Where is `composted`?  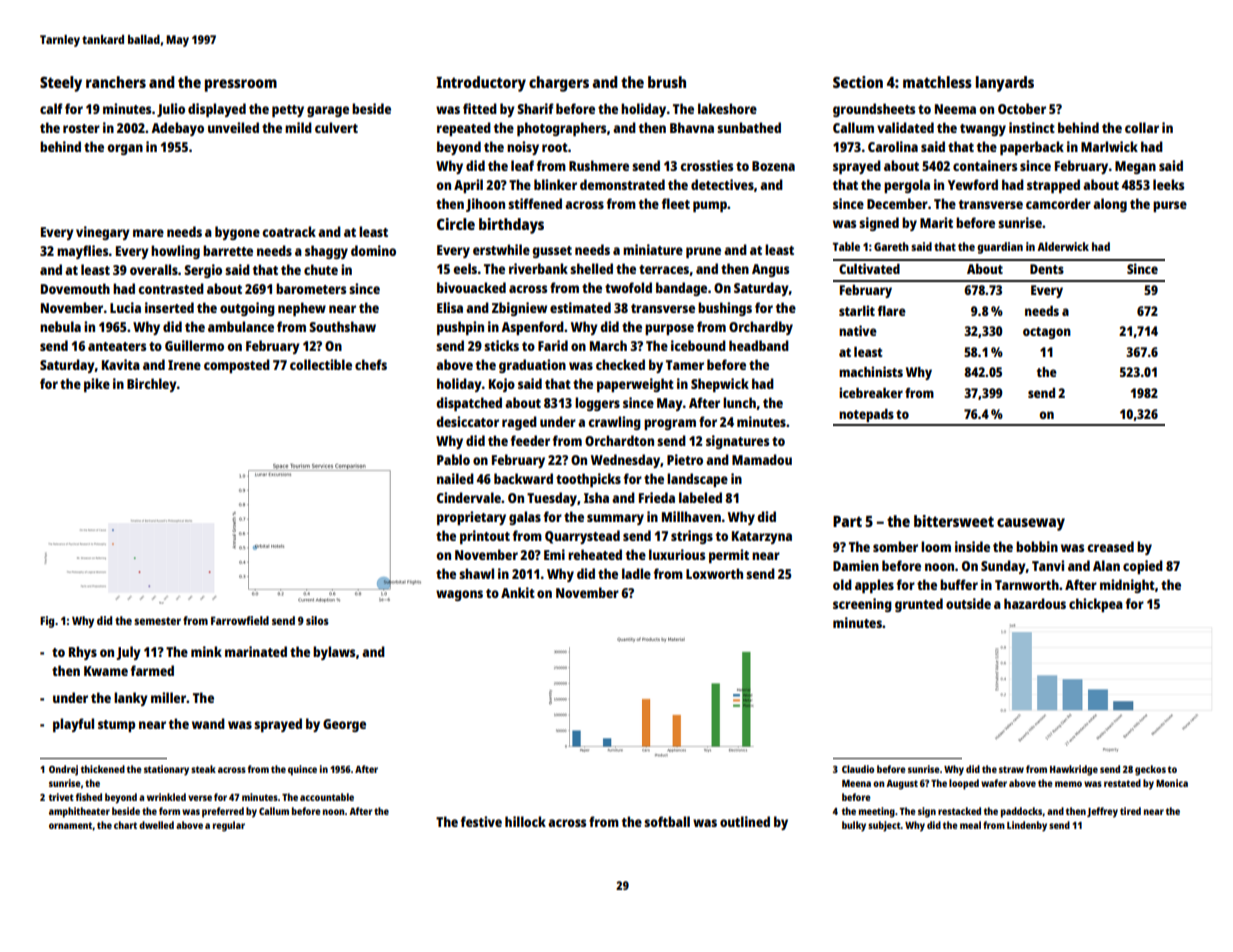
composted is located at coordinates (237, 366).
